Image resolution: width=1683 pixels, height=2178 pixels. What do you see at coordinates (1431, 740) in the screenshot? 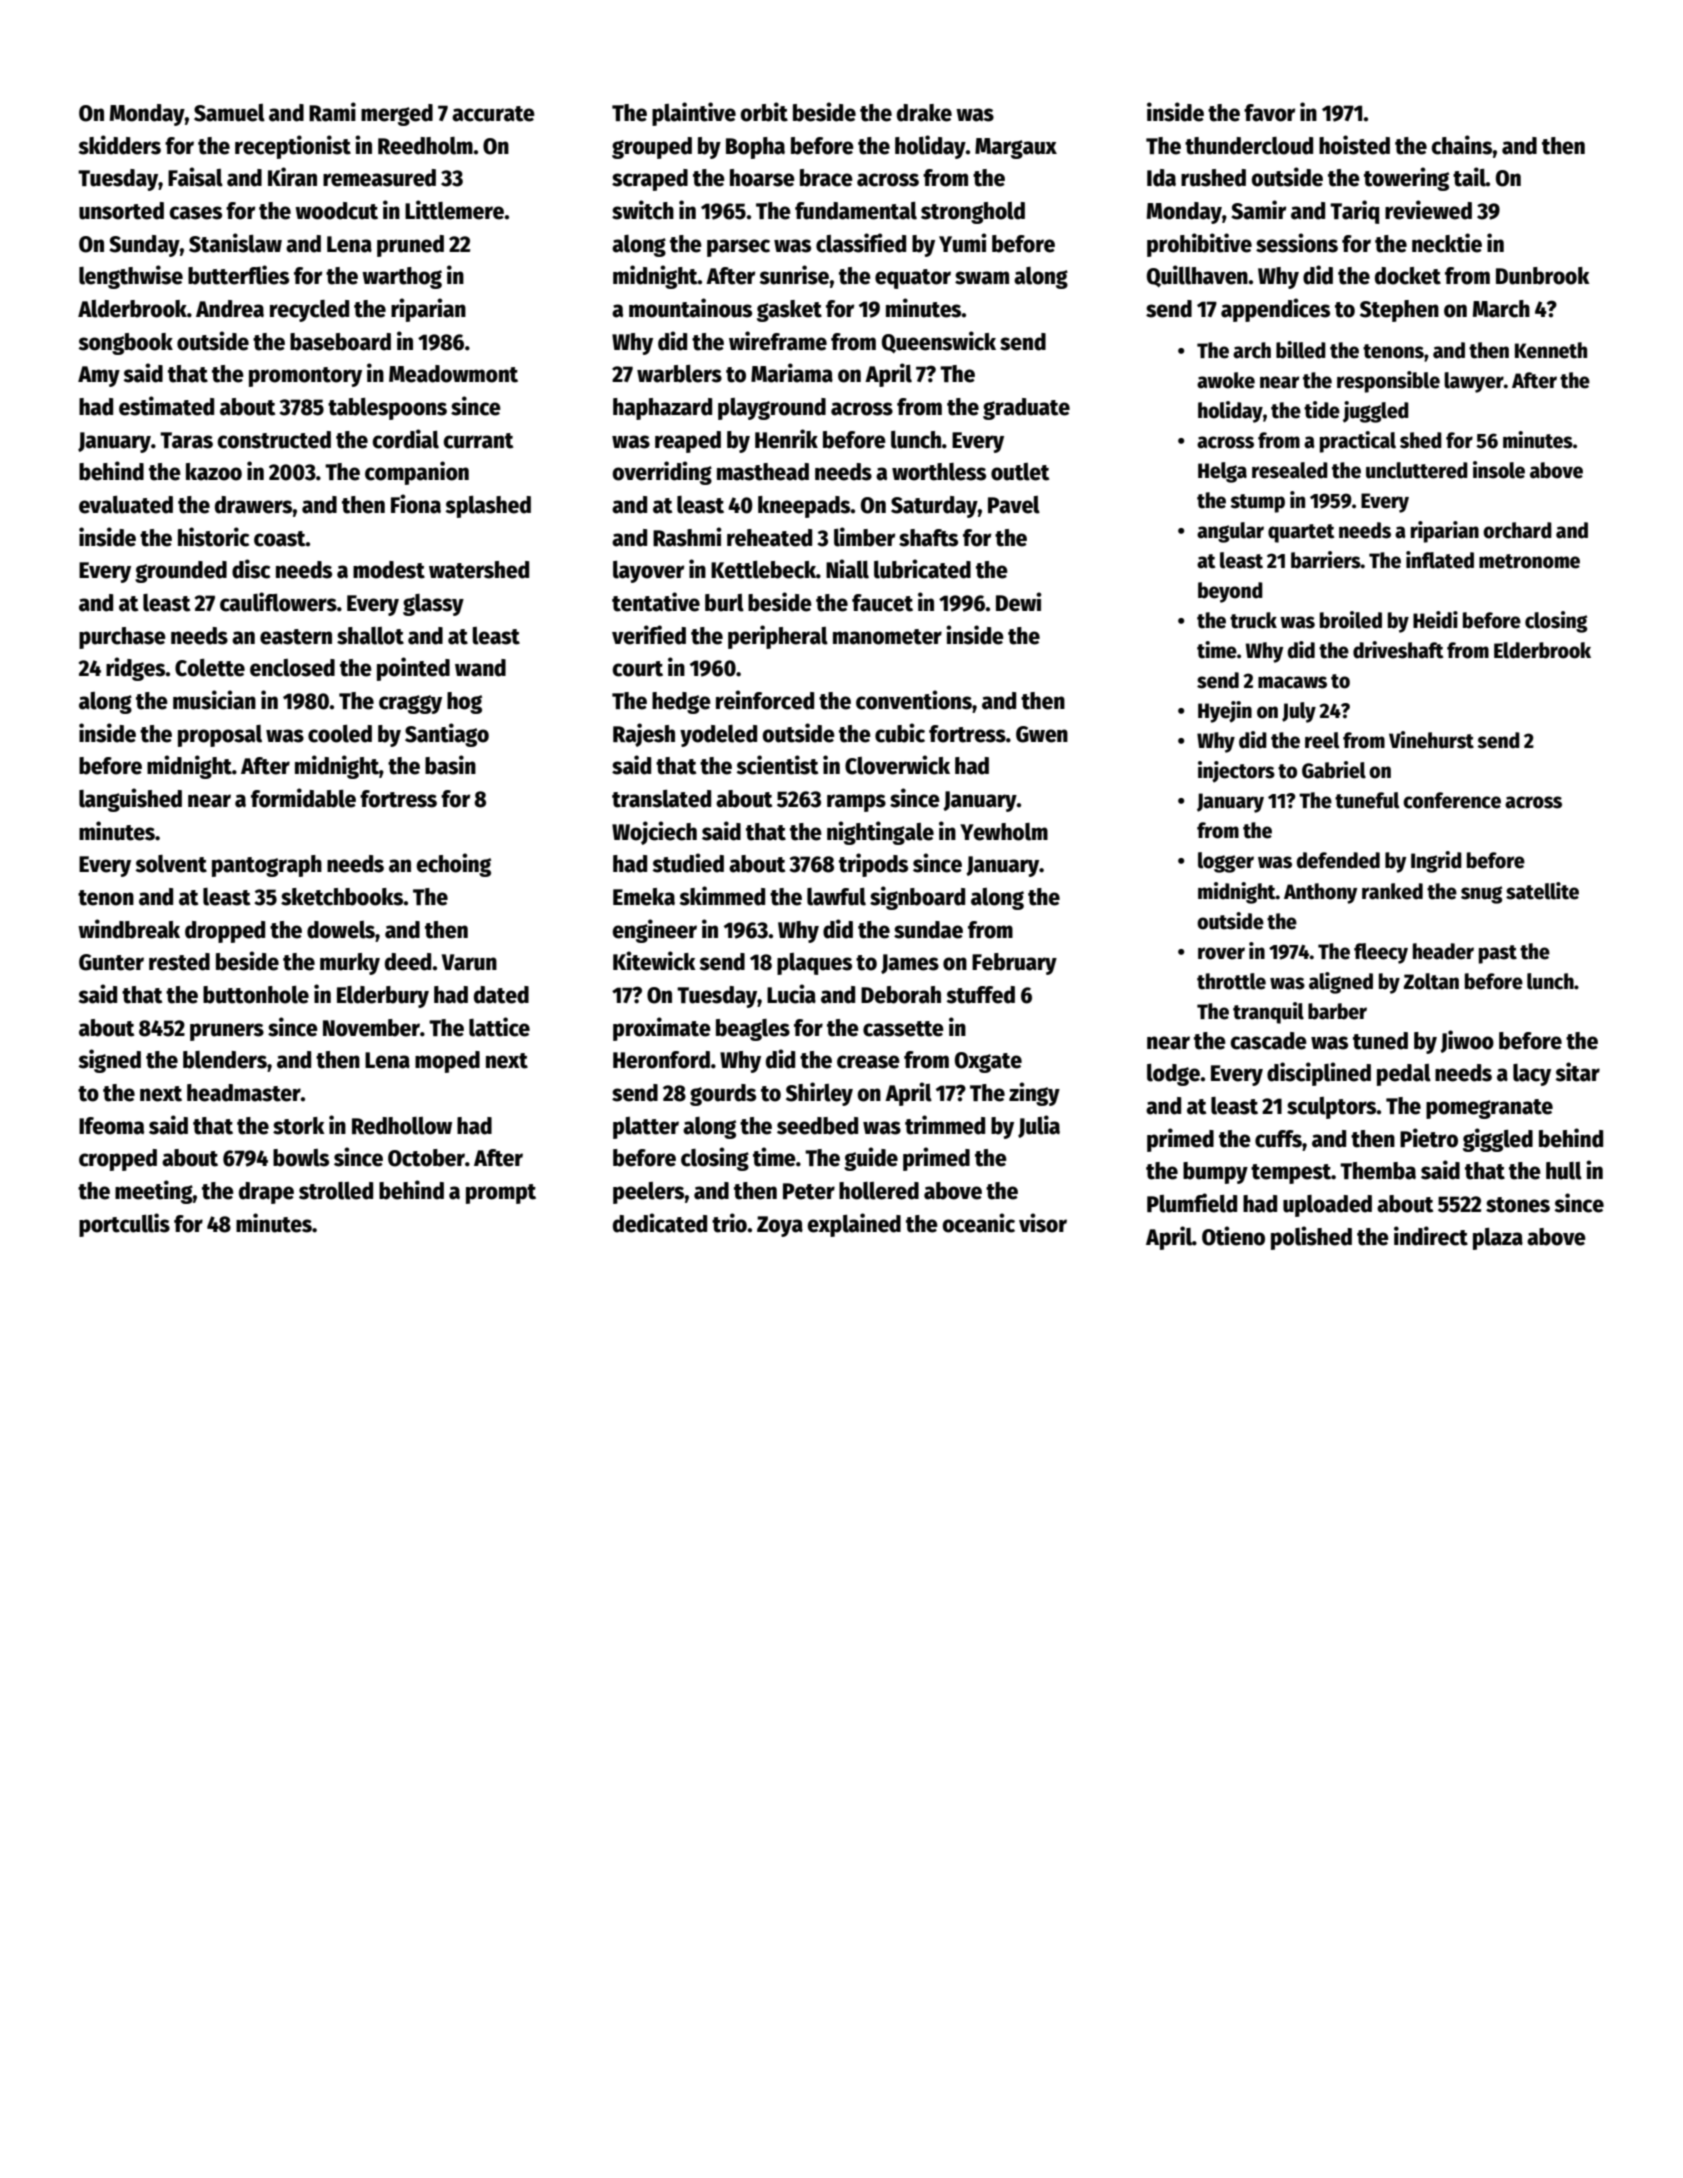
I see `Vinehurst` at bounding box center [1431, 740].
